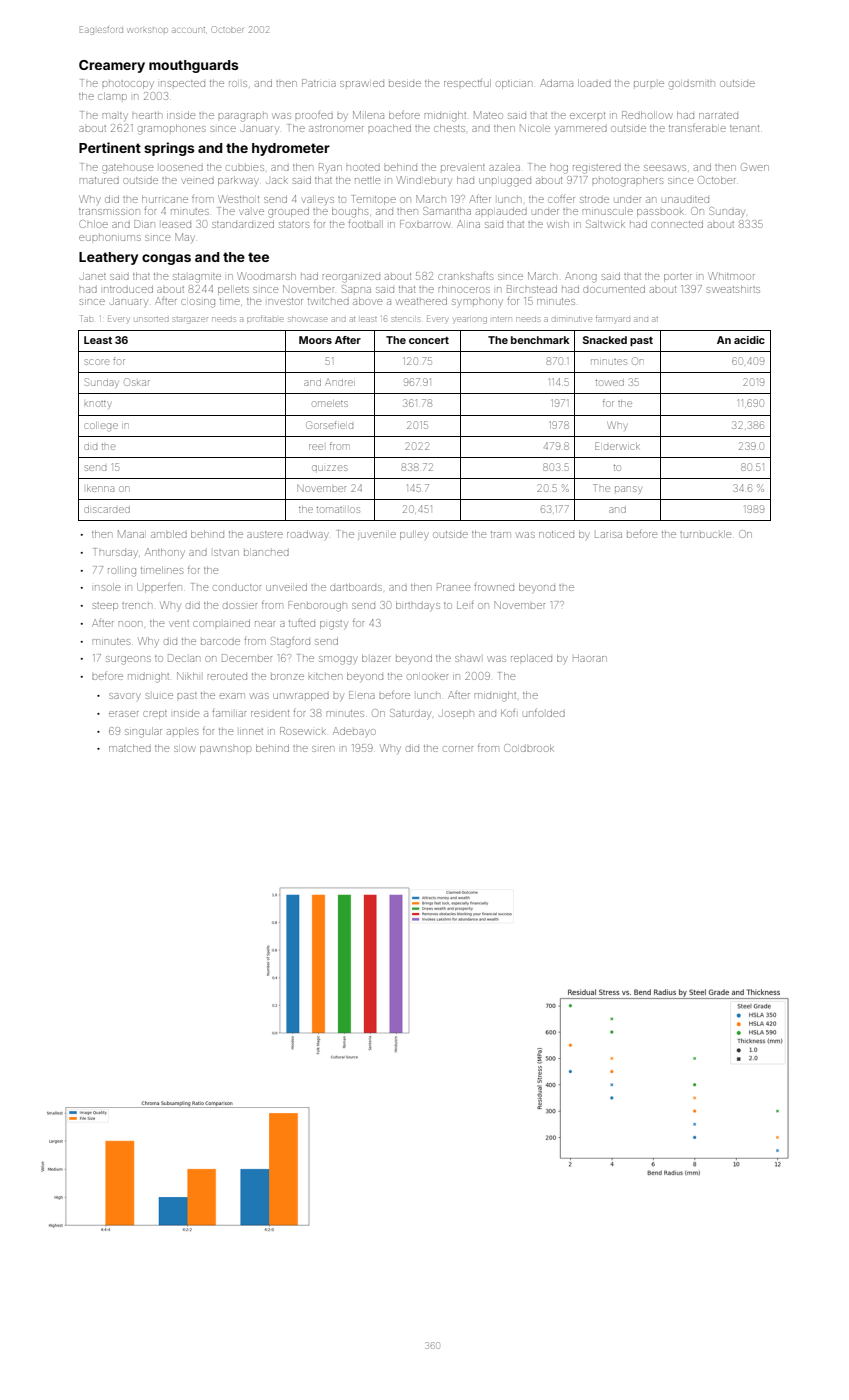 The height and width of the page is (1400, 849). What do you see at coordinates (590, 658) in the page?
I see `Haoran` at bounding box center [590, 658].
